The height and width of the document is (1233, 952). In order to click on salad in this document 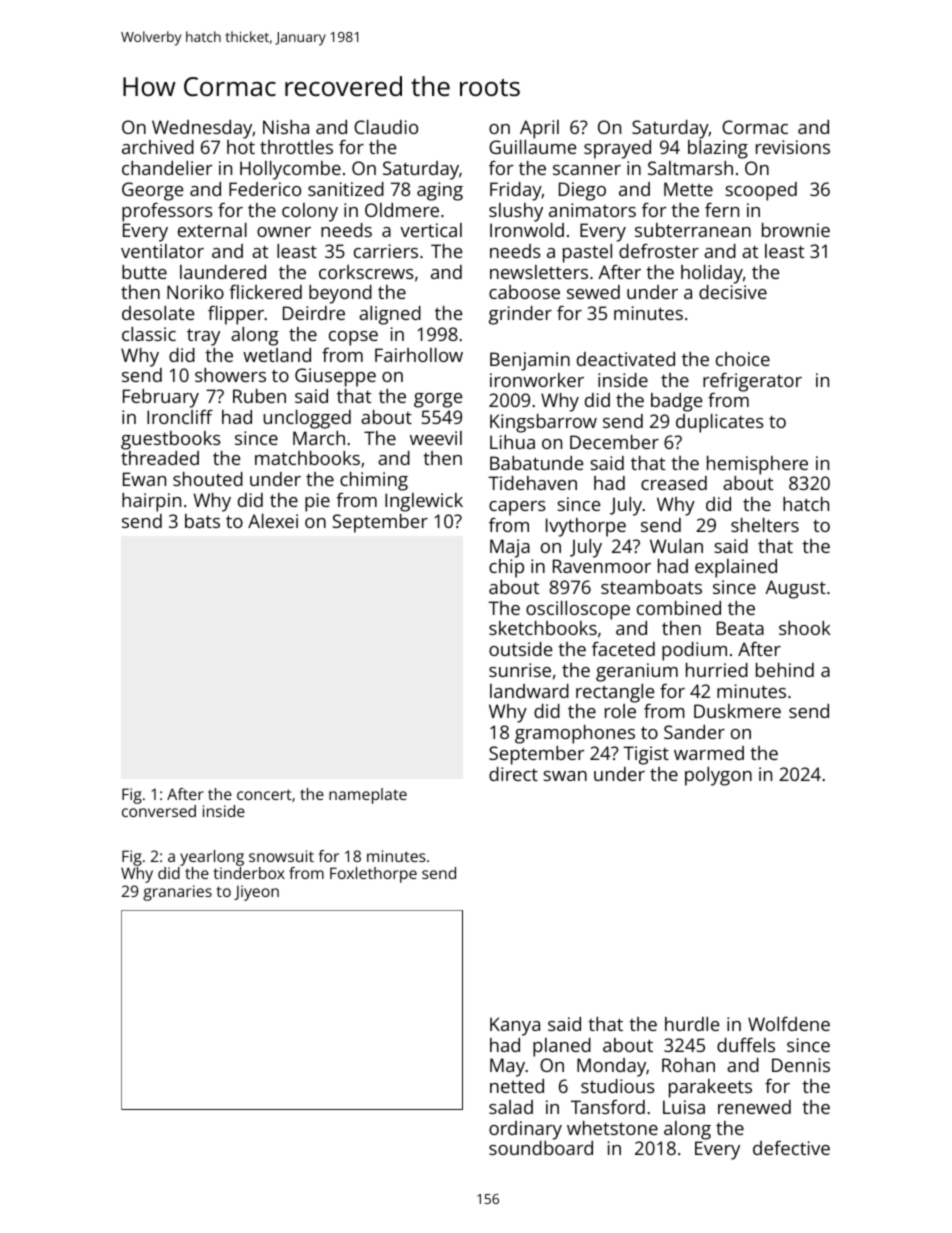, I will do `click(511, 1107)`.
